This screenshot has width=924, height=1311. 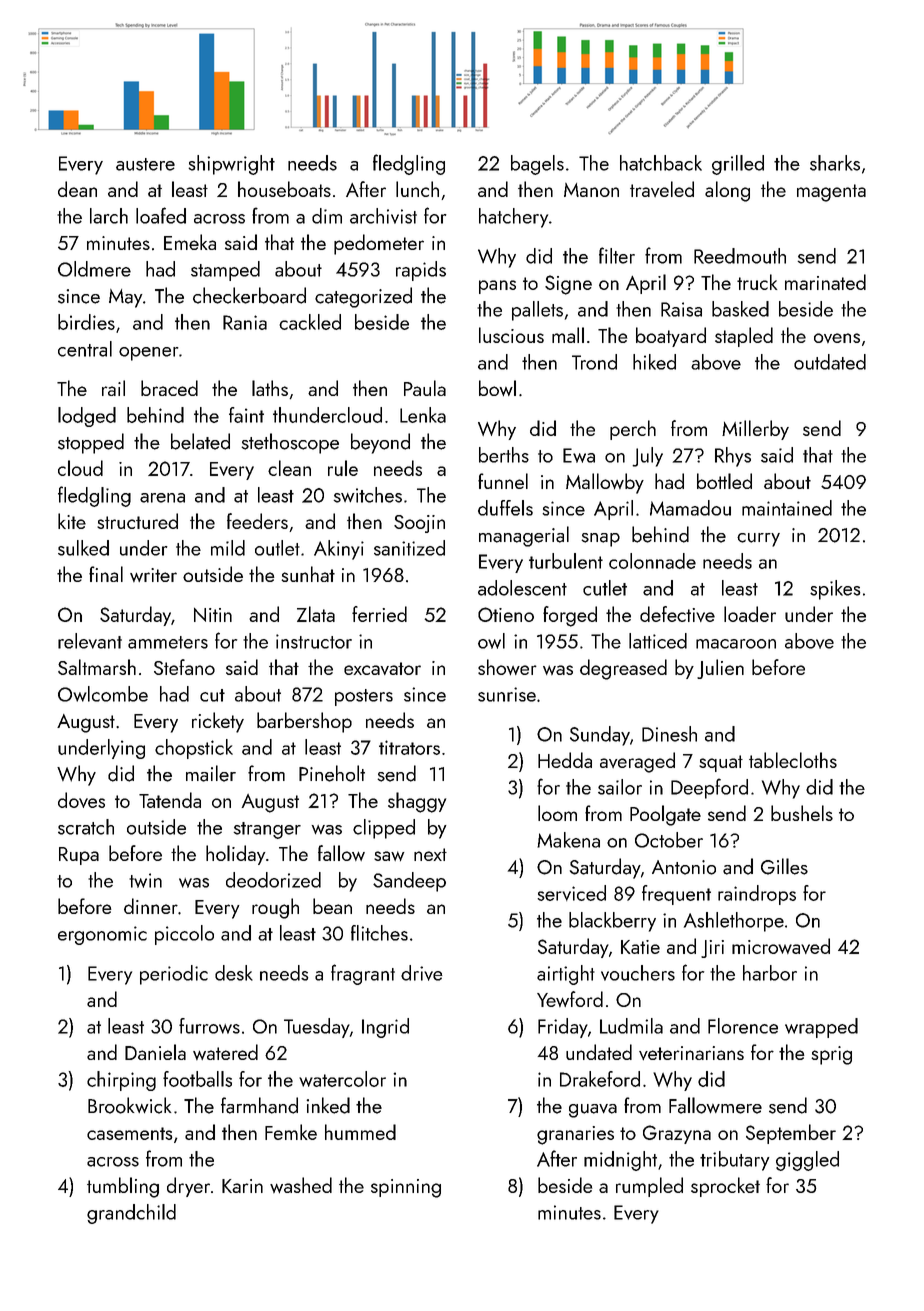 What do you see at coordinates (565, 760) in the screenshot?
I see `Hedda` at bounding box center [565, 760].
